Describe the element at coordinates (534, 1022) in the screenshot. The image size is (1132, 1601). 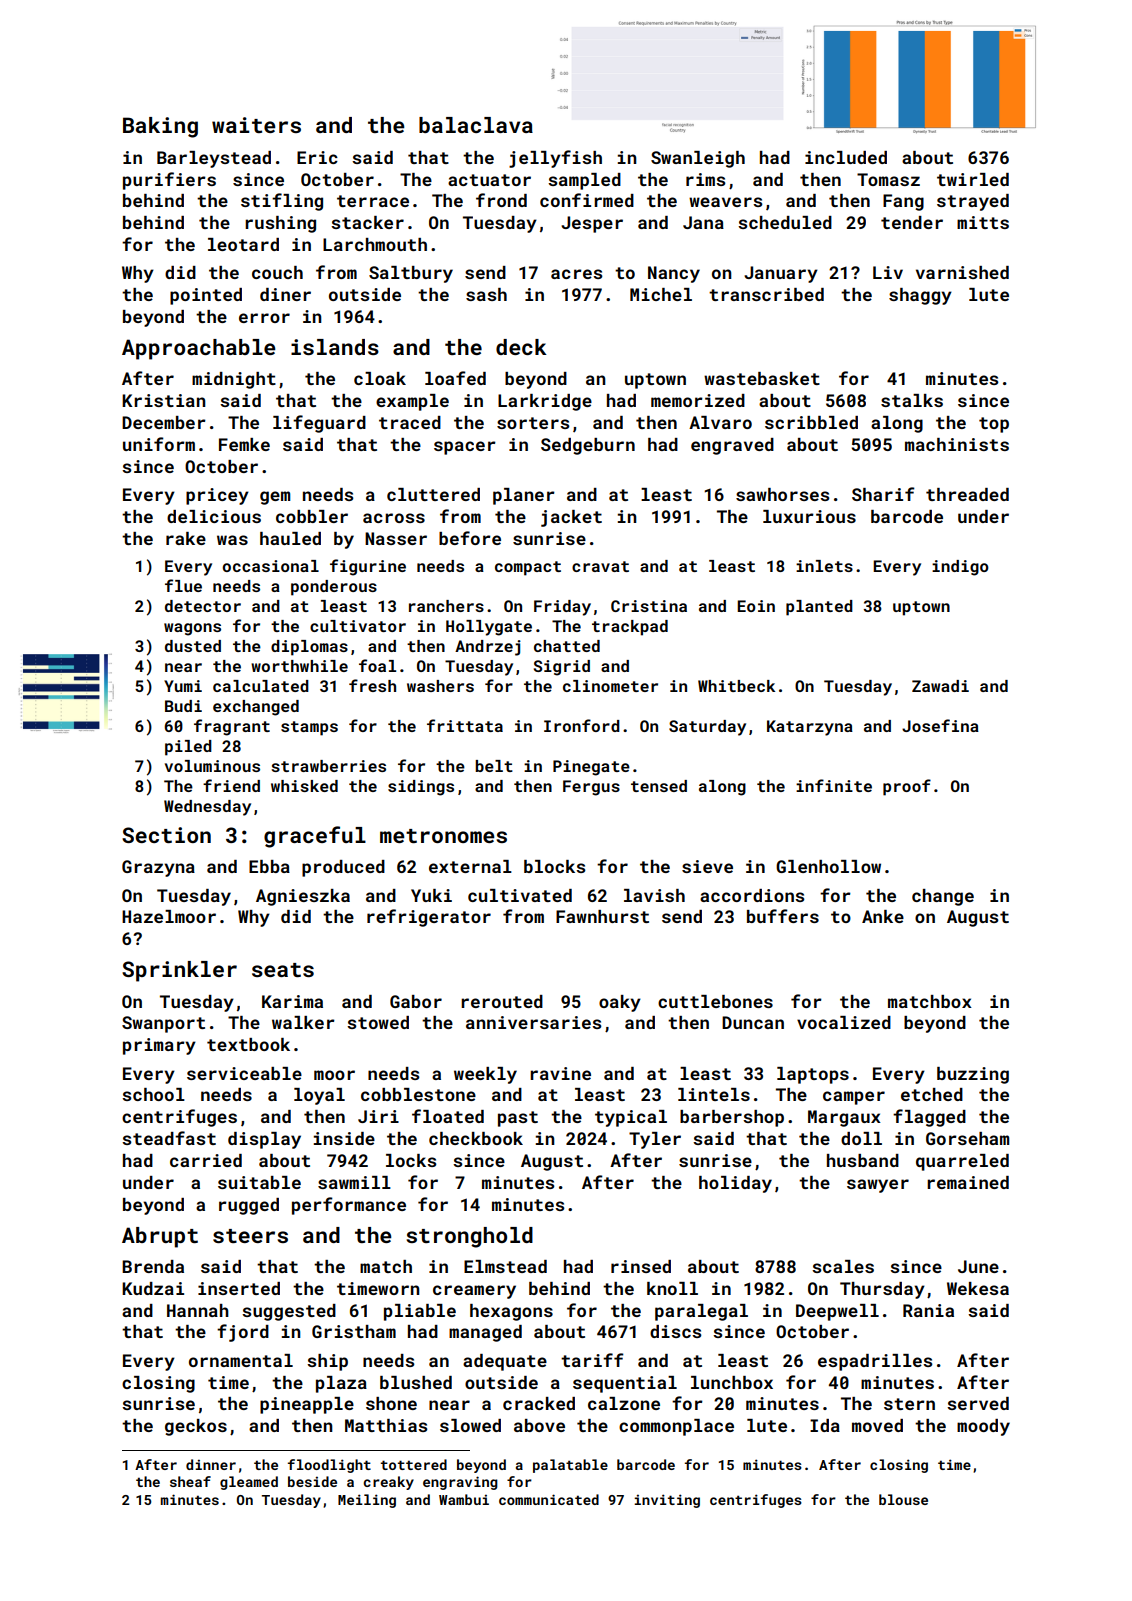
I see `anniversaries` at that location.
